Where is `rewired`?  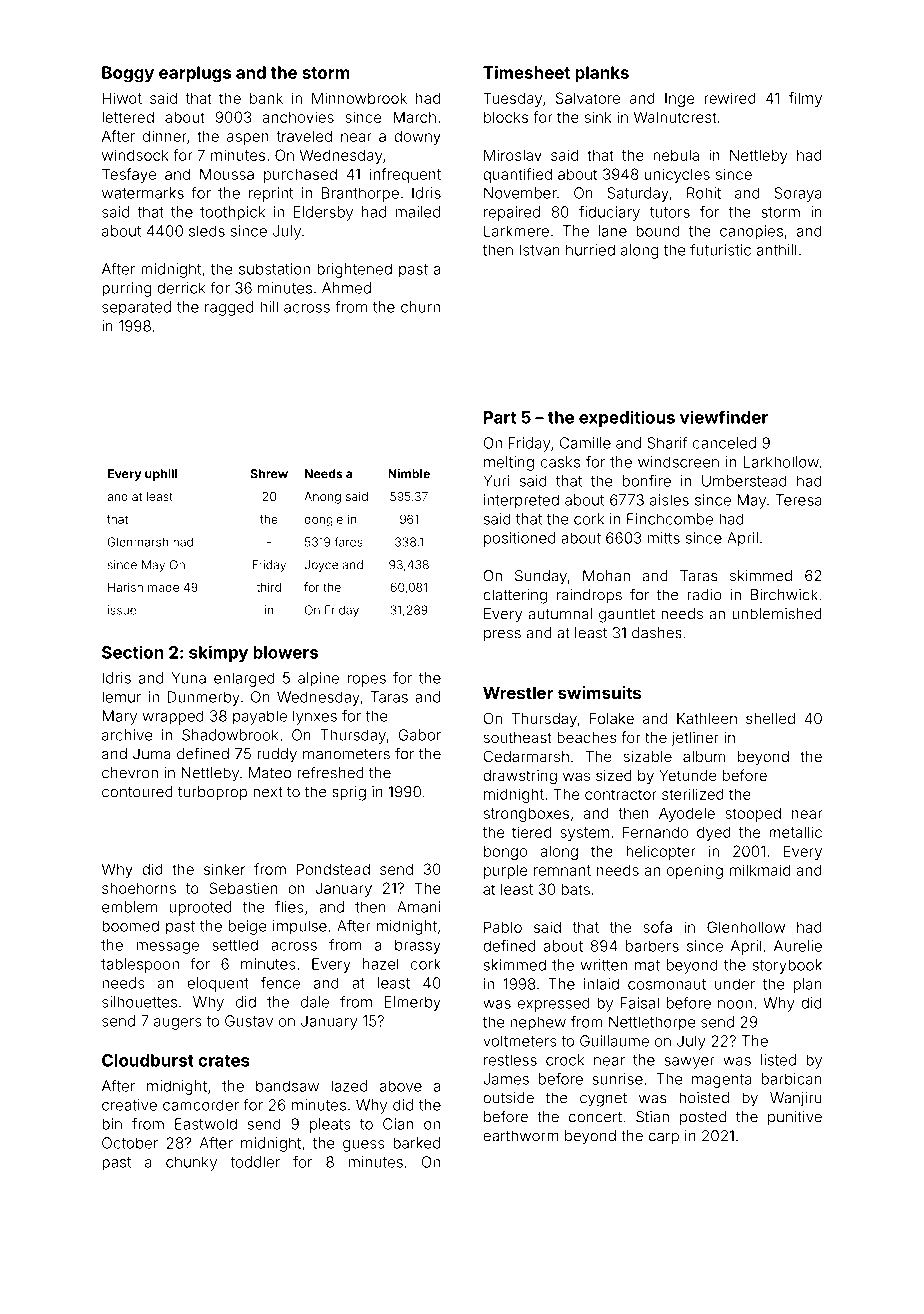 rewired is located at coordinates (730, 98).
